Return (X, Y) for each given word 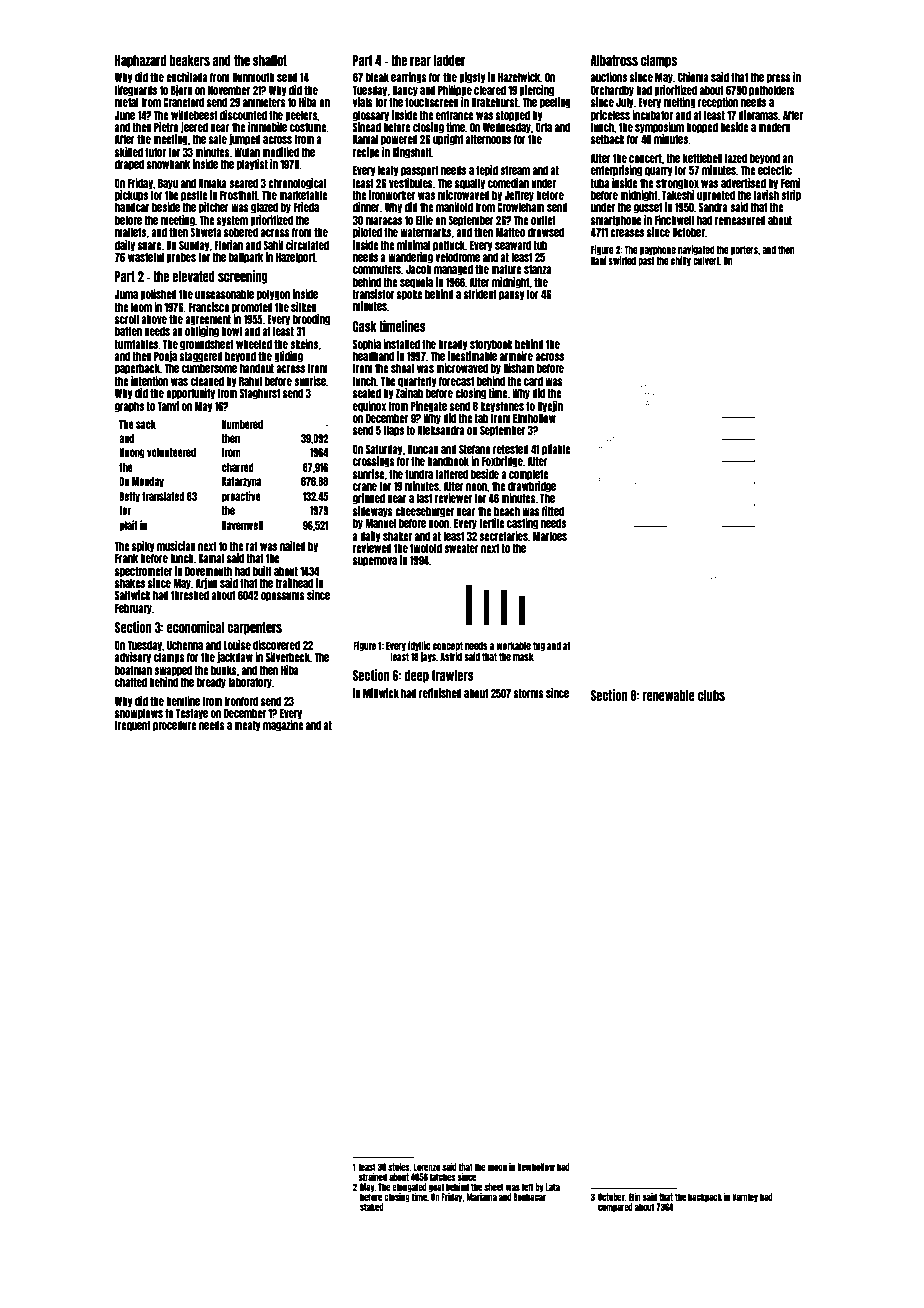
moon (497, 1167)
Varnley (745, 1197)
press (779, 79)
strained (373, 1177)
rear (420, 61)
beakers (189, 60)
